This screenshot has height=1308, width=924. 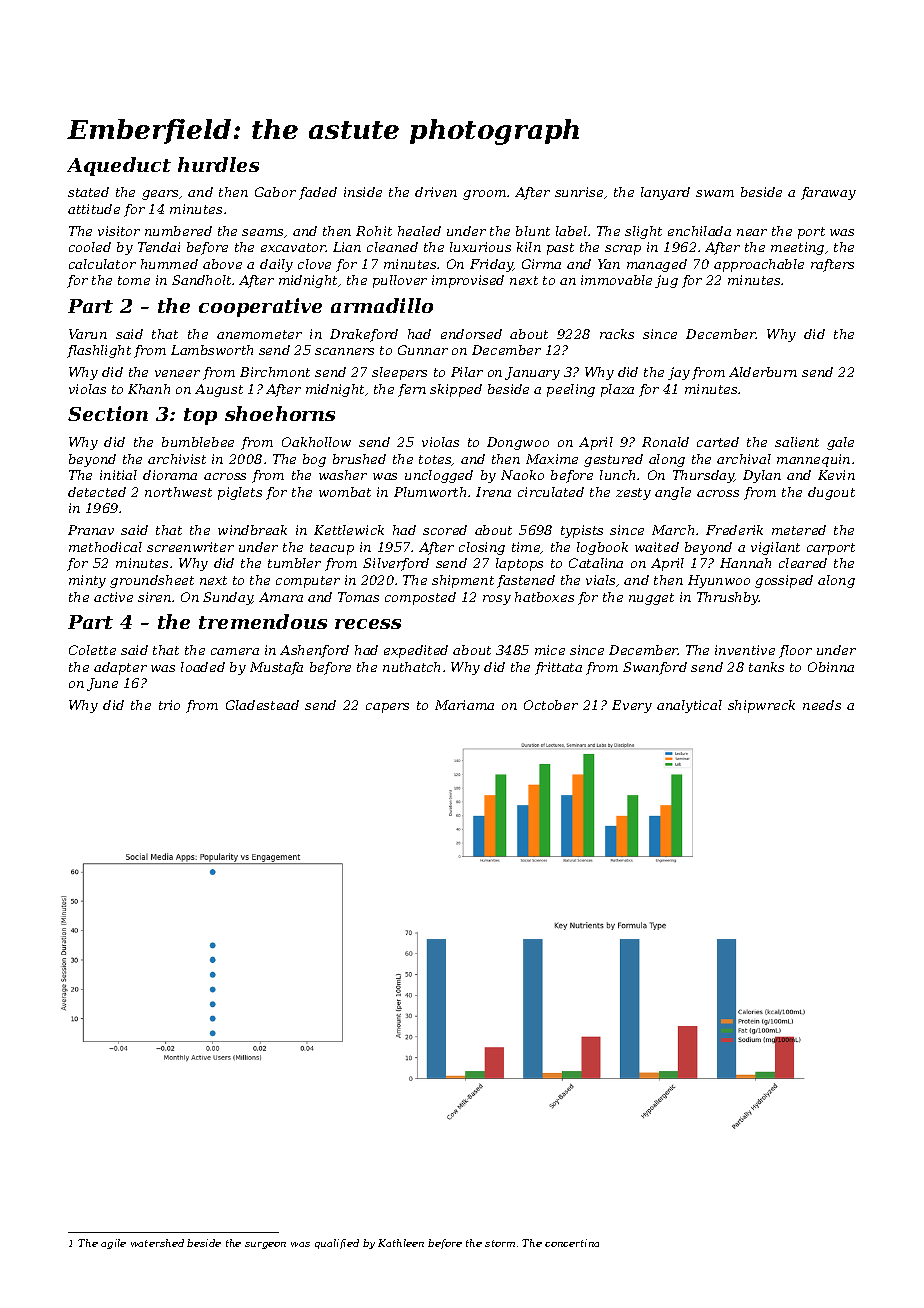 What do you see at coordinates (119, 166) in the screenshot?
I see `Aqueduct` at bounding box center [119, 166].
